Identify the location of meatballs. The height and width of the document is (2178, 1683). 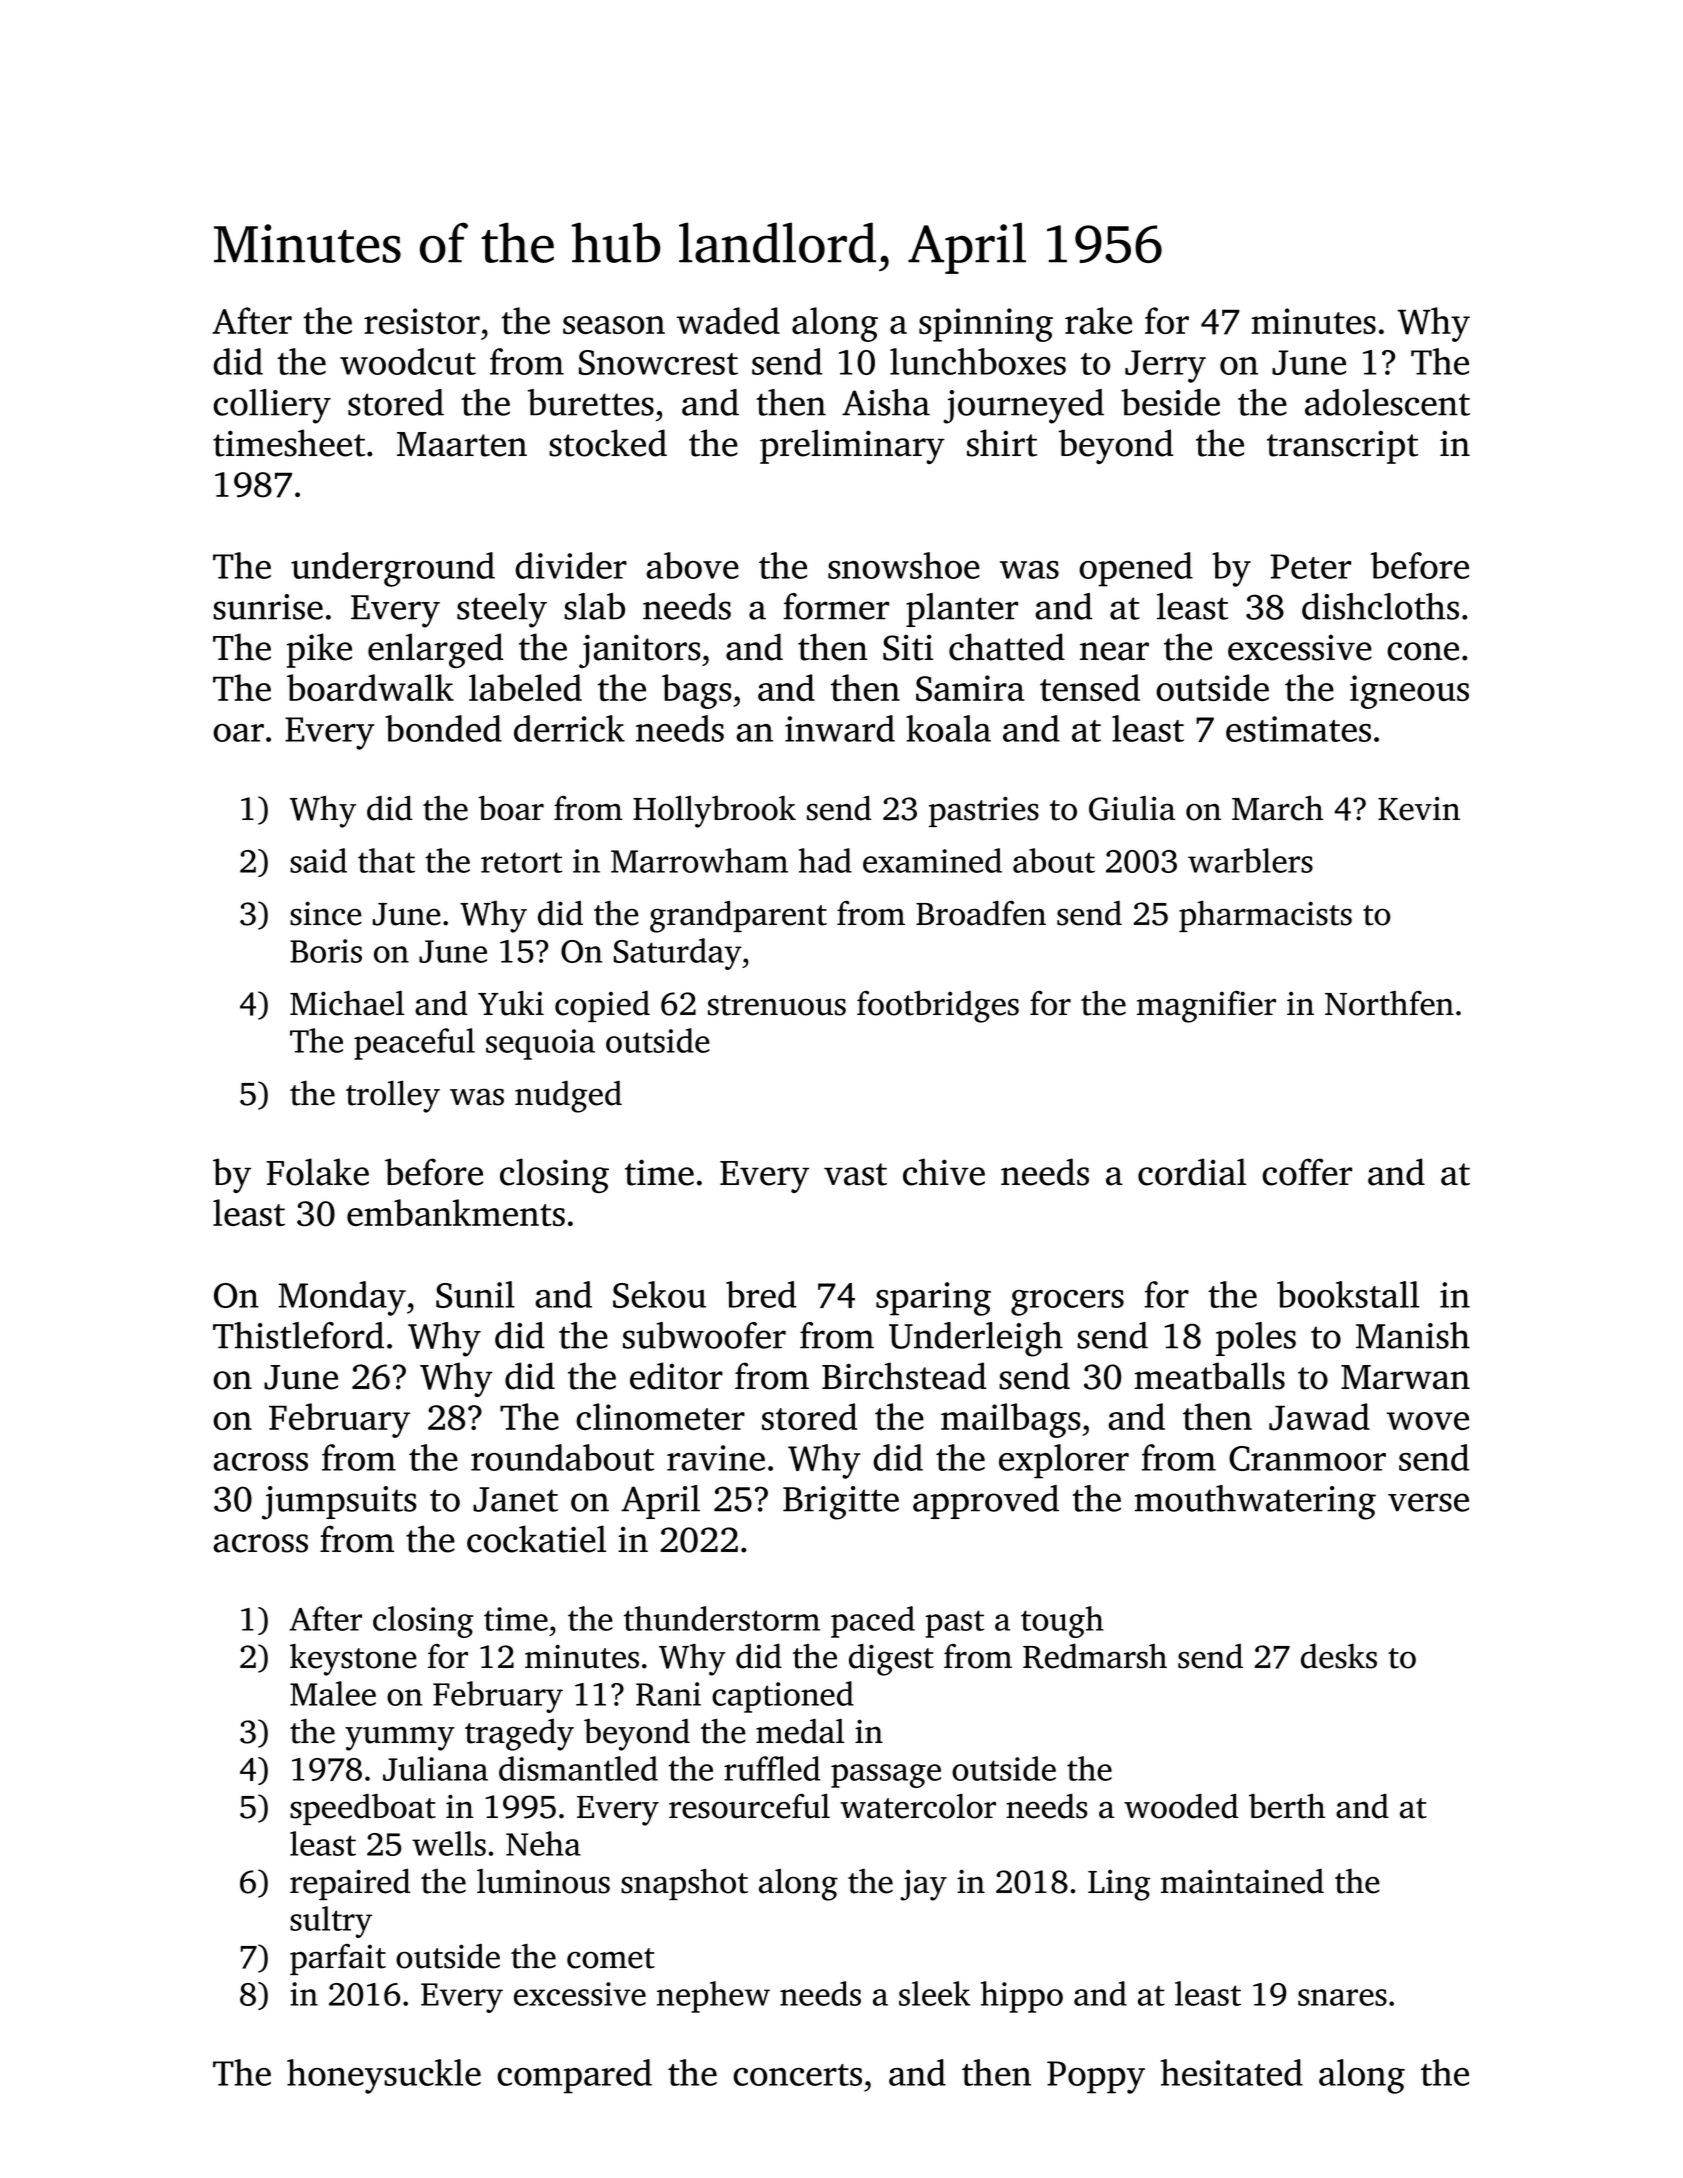
(1209, 1376).
